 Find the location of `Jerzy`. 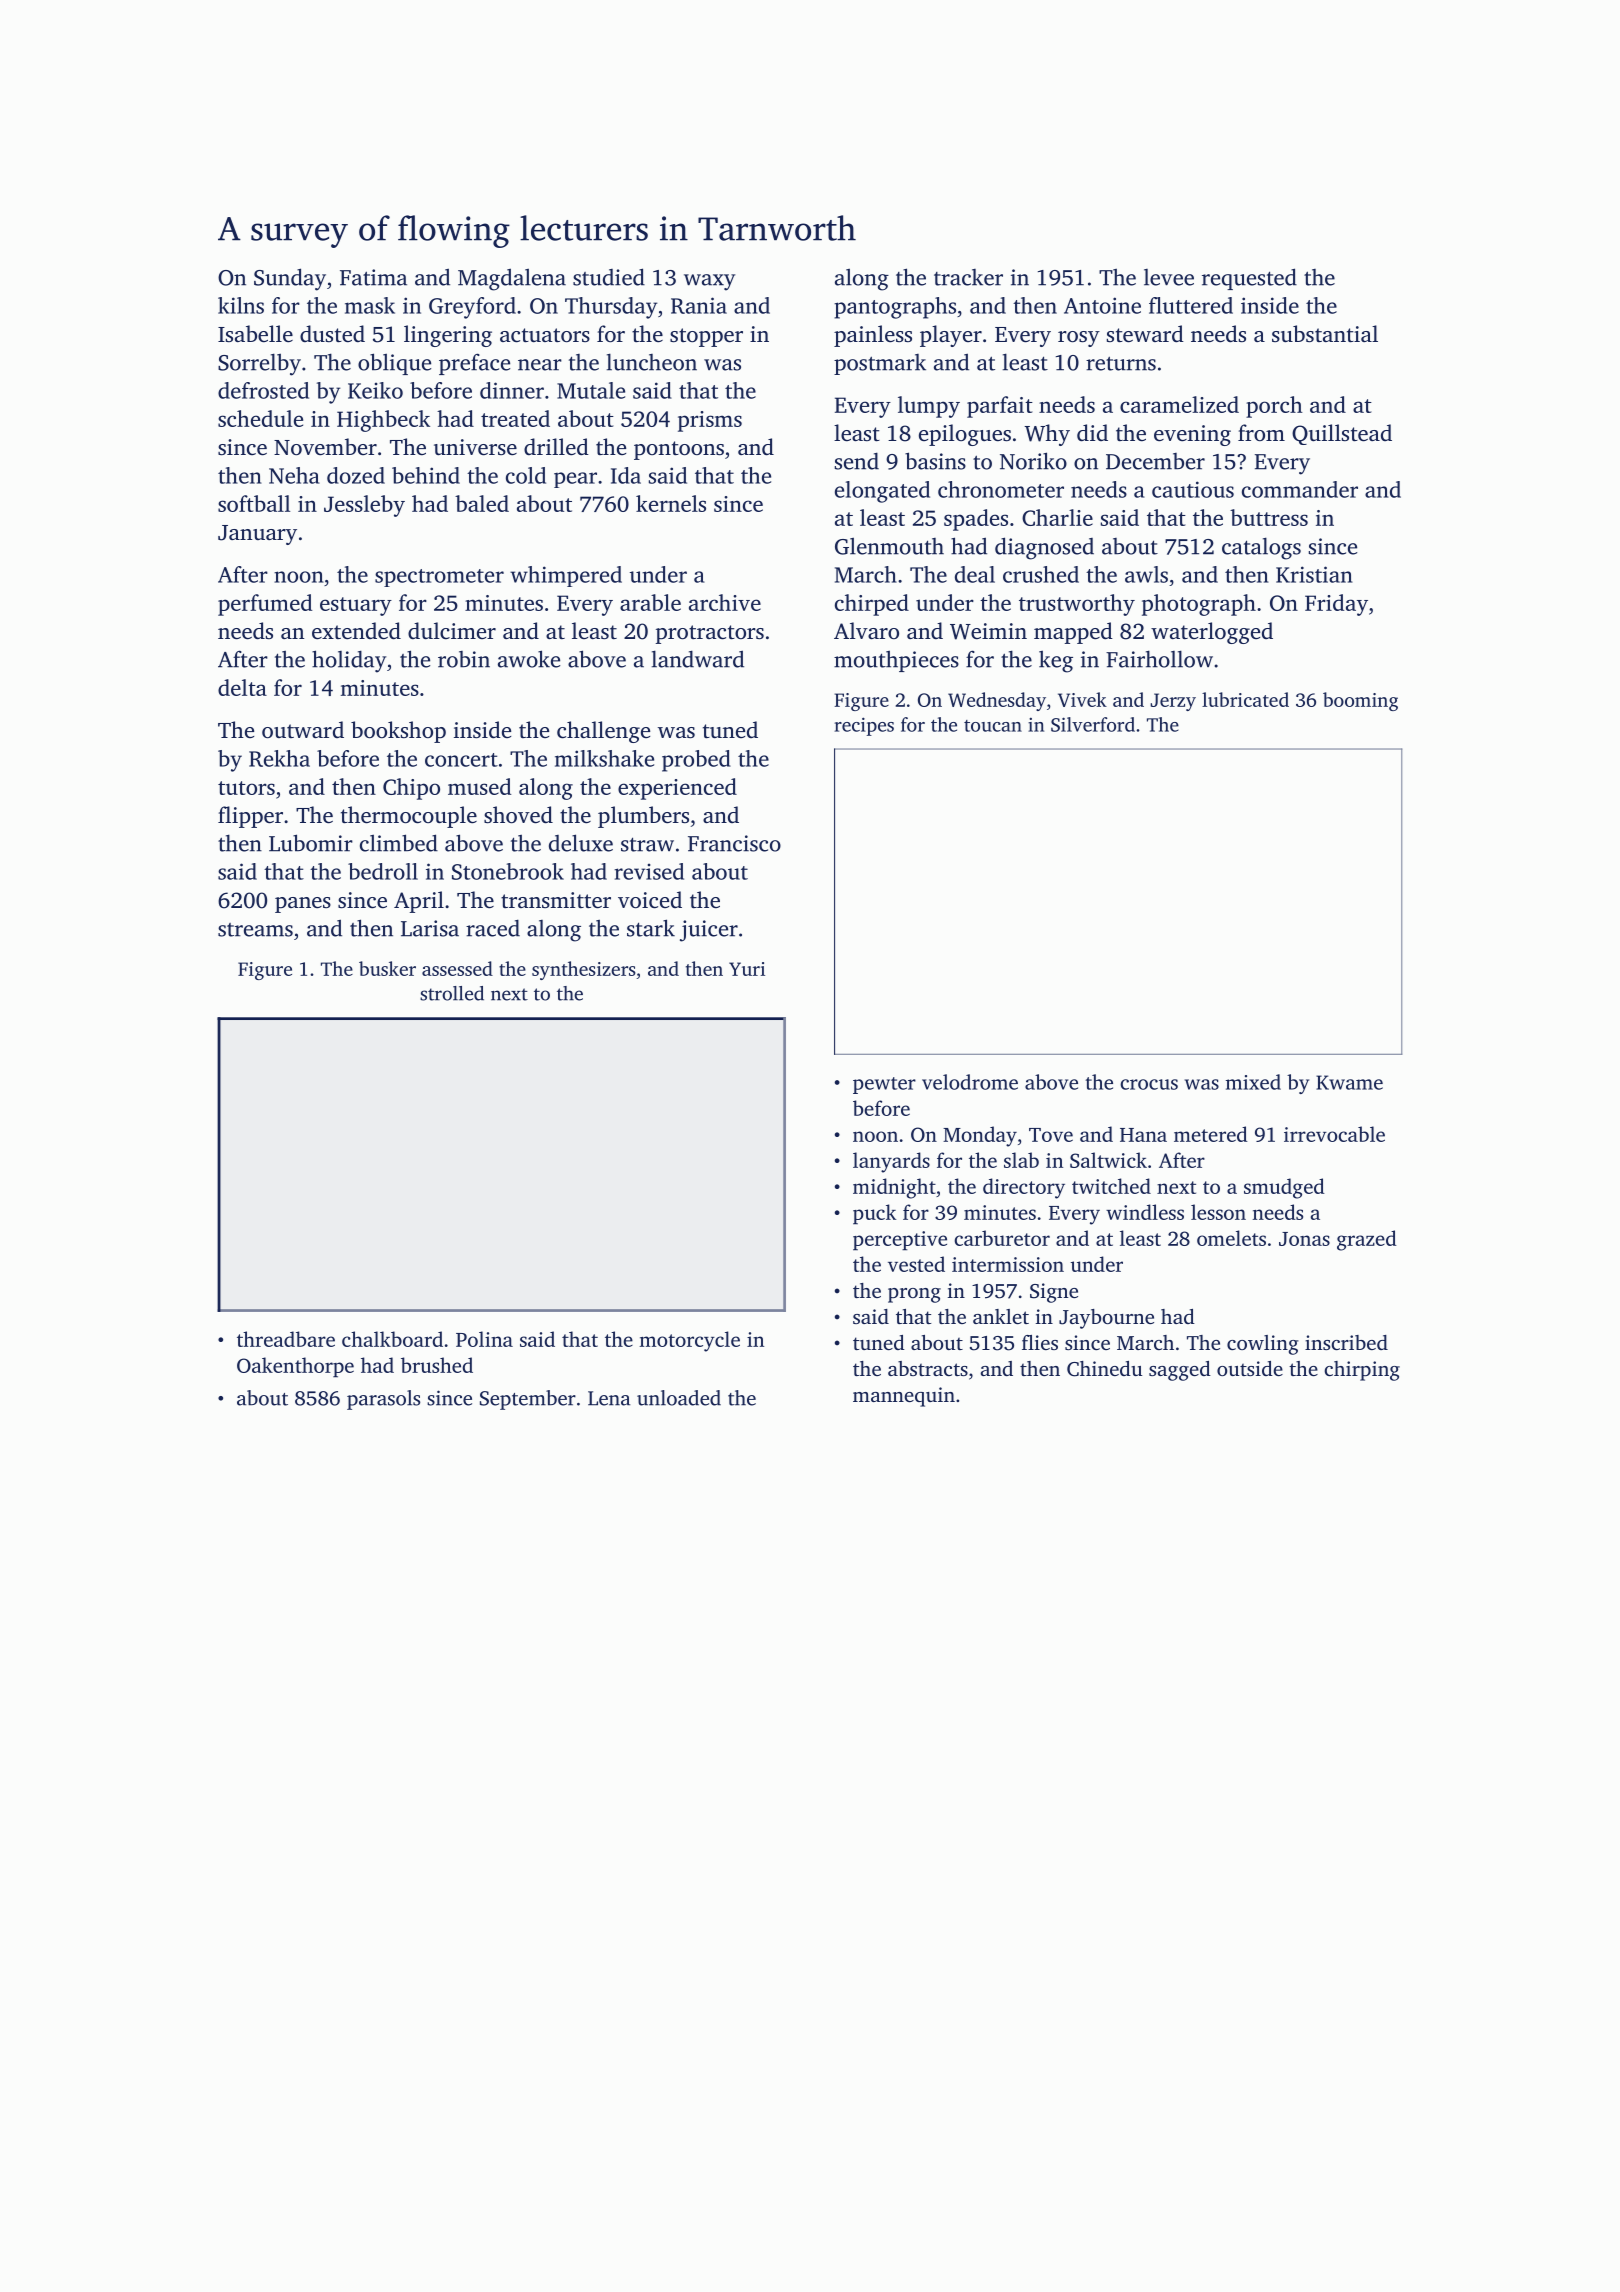

Jerzy is located at coordinates (1173, 702).
